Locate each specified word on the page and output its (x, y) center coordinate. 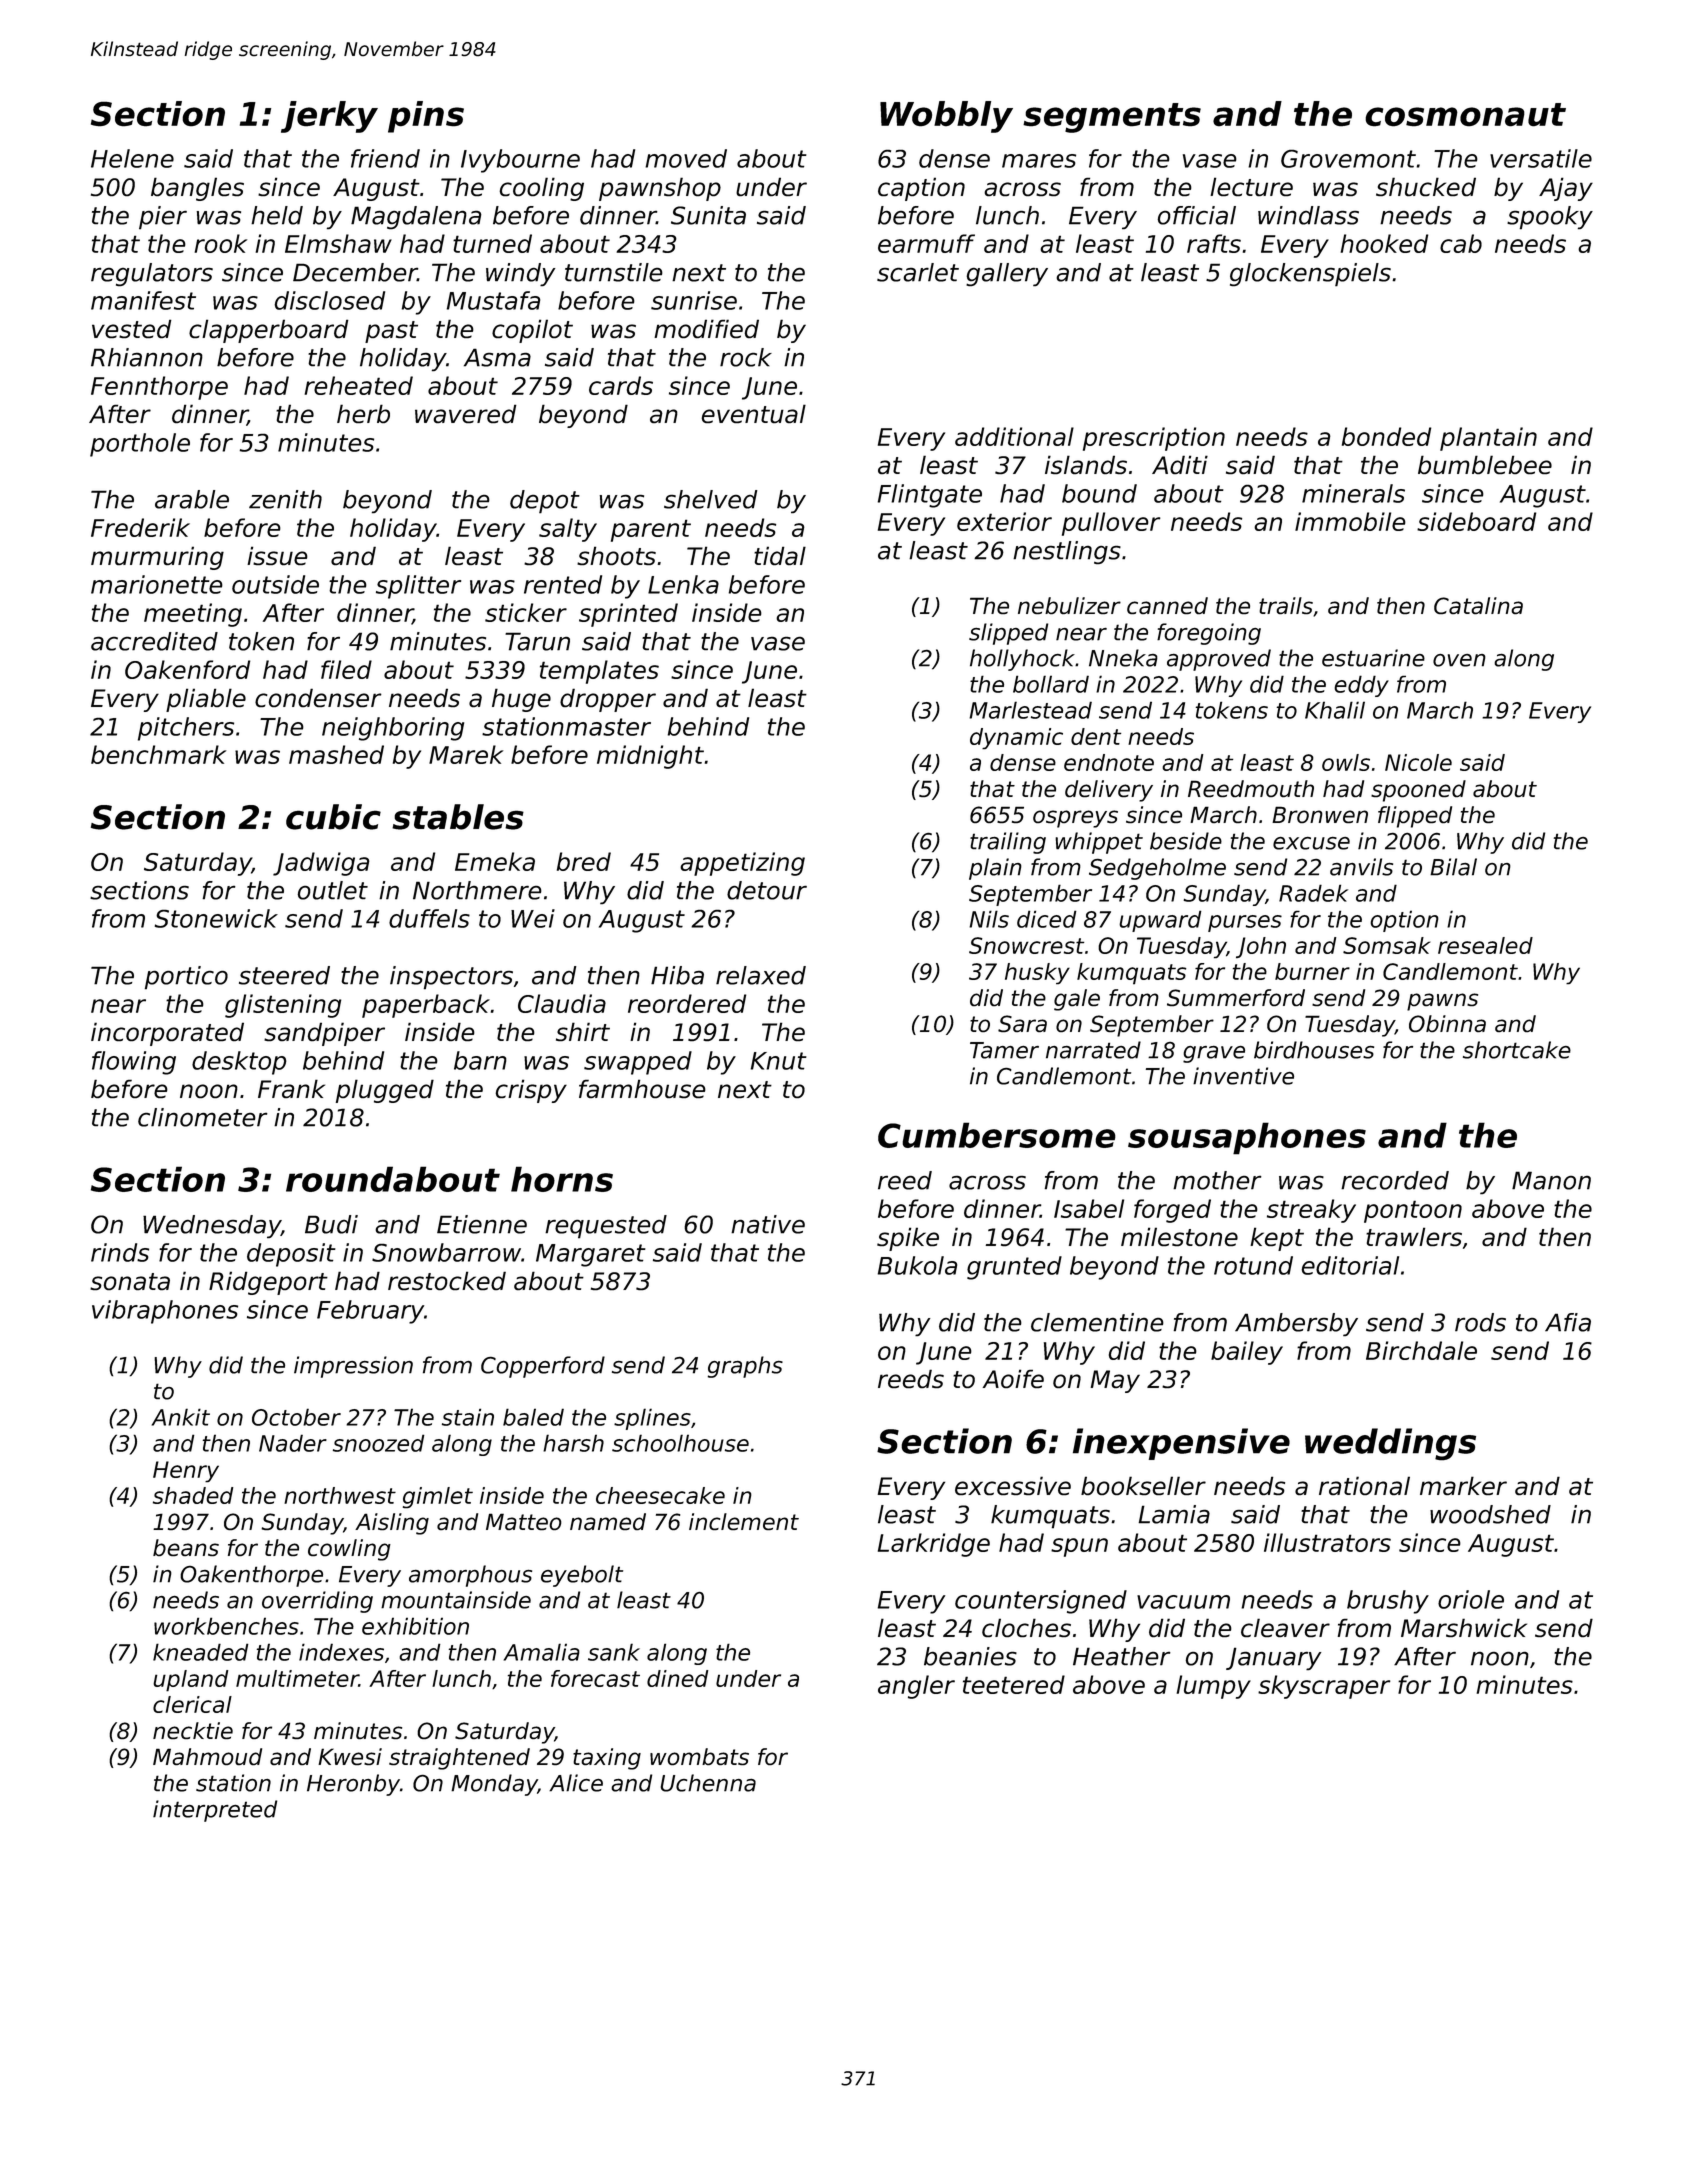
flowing (134, 1063)
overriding (317, 1602)
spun (1079, 1547)
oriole (1471, 1599)
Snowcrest (1026, 945)
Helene (132, 158)
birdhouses (1314, 1050)
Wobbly (946, 117)
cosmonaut (1465, 115)
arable (192, 499)
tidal (780, 555)
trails (1286, 605)
